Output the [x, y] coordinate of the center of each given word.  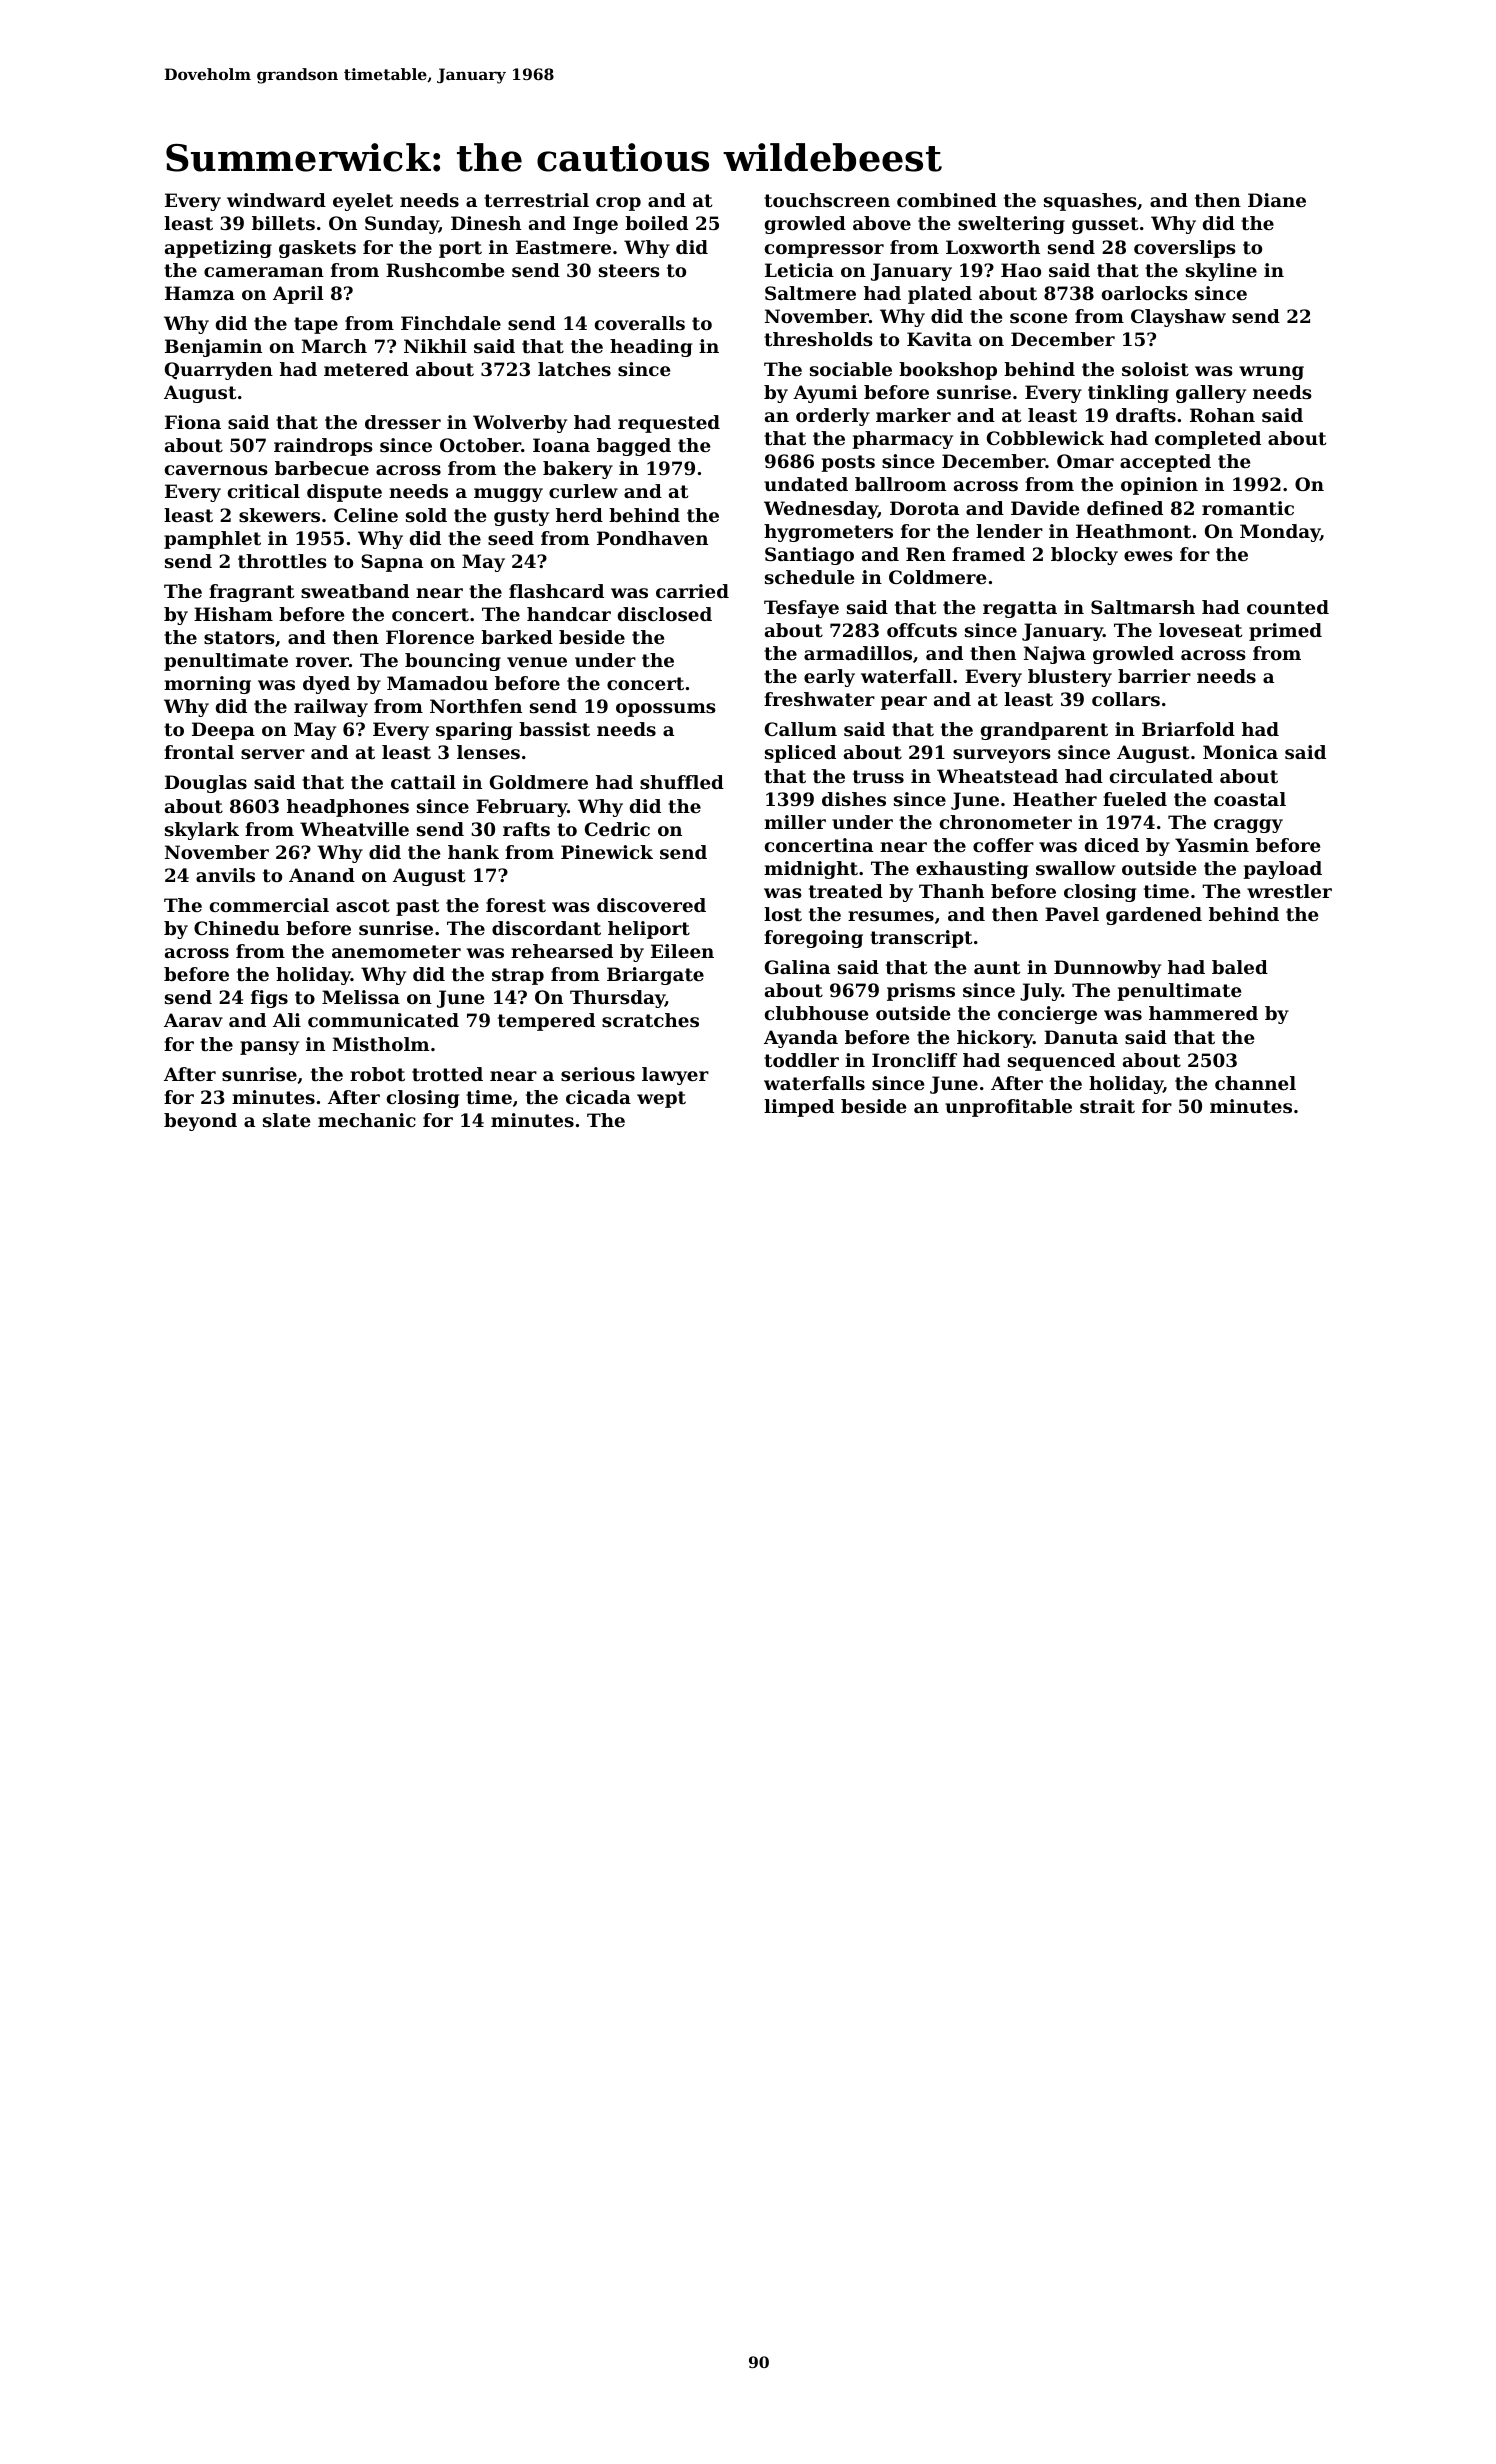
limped [799, 1108]
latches [574, 369]
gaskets [317, 249]
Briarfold [1188, 729]
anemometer [396, 951]
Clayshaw [1178, 318]
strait [1107, 1106]
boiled [656, 223]
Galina [797, 967]
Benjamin [213, 348]
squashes [1090, 202]
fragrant [251, 593]
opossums [666, 710]
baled [1240, 967]
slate [286, 1120]
